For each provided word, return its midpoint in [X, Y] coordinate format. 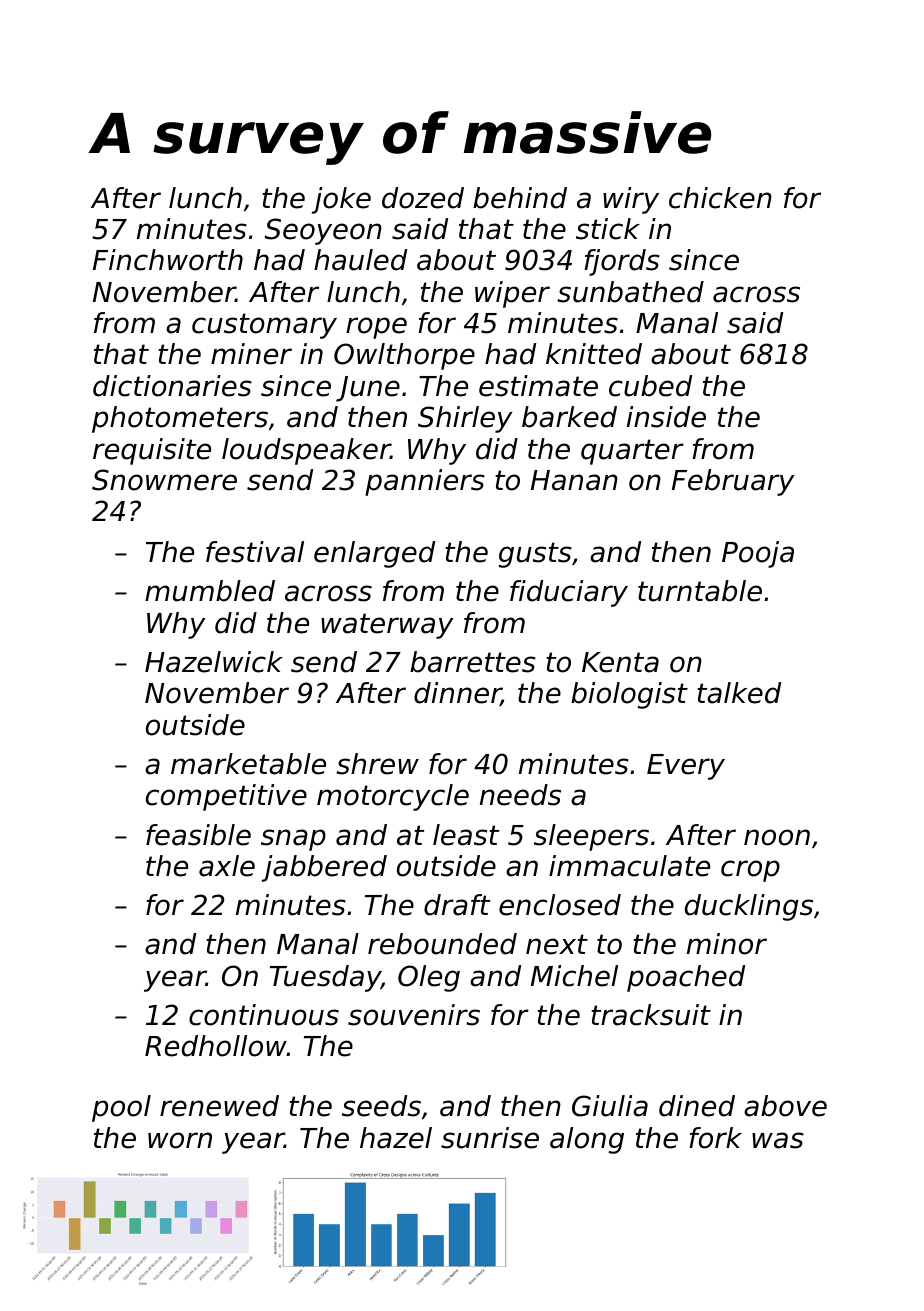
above [785, 1106]
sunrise [490, 1138]
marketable [248, 764]
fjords [622, 262]
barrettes [473, 662]
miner [251, 354]
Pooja [758, 554]
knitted [594, 354]
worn [180, 1140]
